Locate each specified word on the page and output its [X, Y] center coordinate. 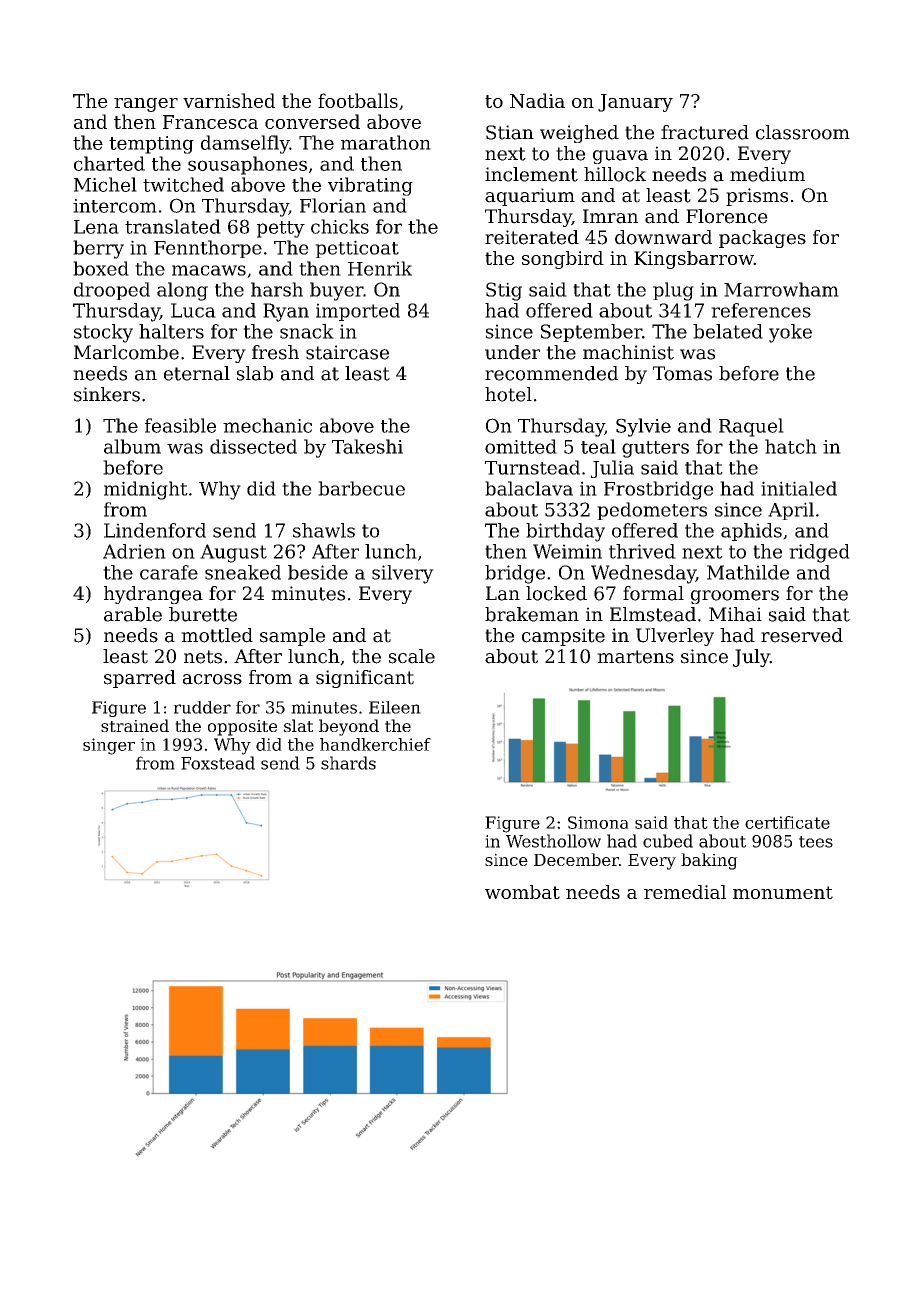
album [132, 446]
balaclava [529, 488]
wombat [522, 892]
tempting [151, 145]
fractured [705, 132]
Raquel [751, 427]
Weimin [567, 551]
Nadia [537, 100]
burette [203, 614]
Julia [612, 469]
